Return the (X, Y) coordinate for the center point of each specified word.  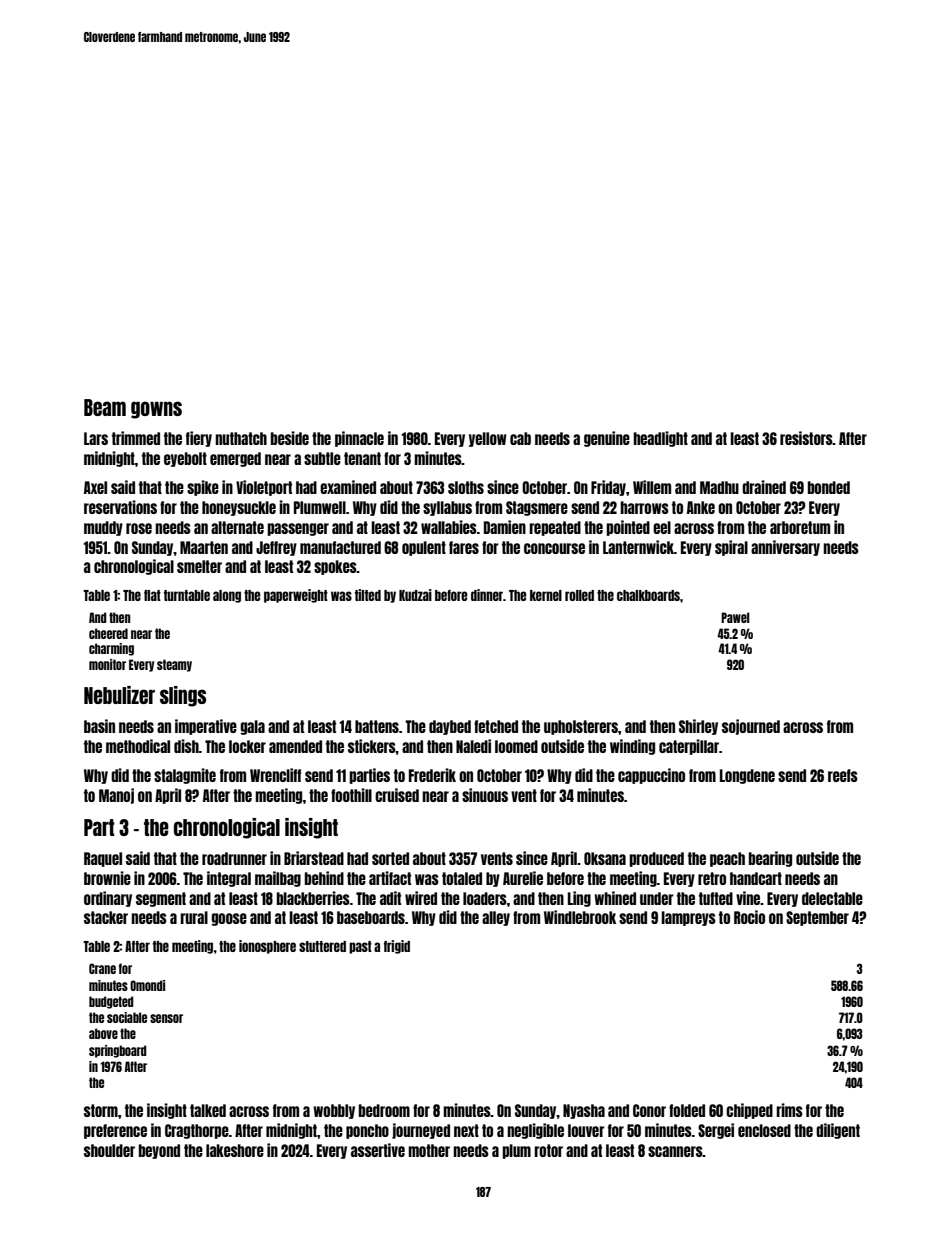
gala (252, 727)
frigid (397, 947)
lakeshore (235, 1150)
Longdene (747, 776)
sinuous (485, 795)
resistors (806, 438)
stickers (372, 746)
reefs (843, 775)
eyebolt (185, 459)
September (817, 918)
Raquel (103, 859)
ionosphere (267, 947)
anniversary (785, 548)
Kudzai (415, 595)
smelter (199, 566)
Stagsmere (537, 508)
